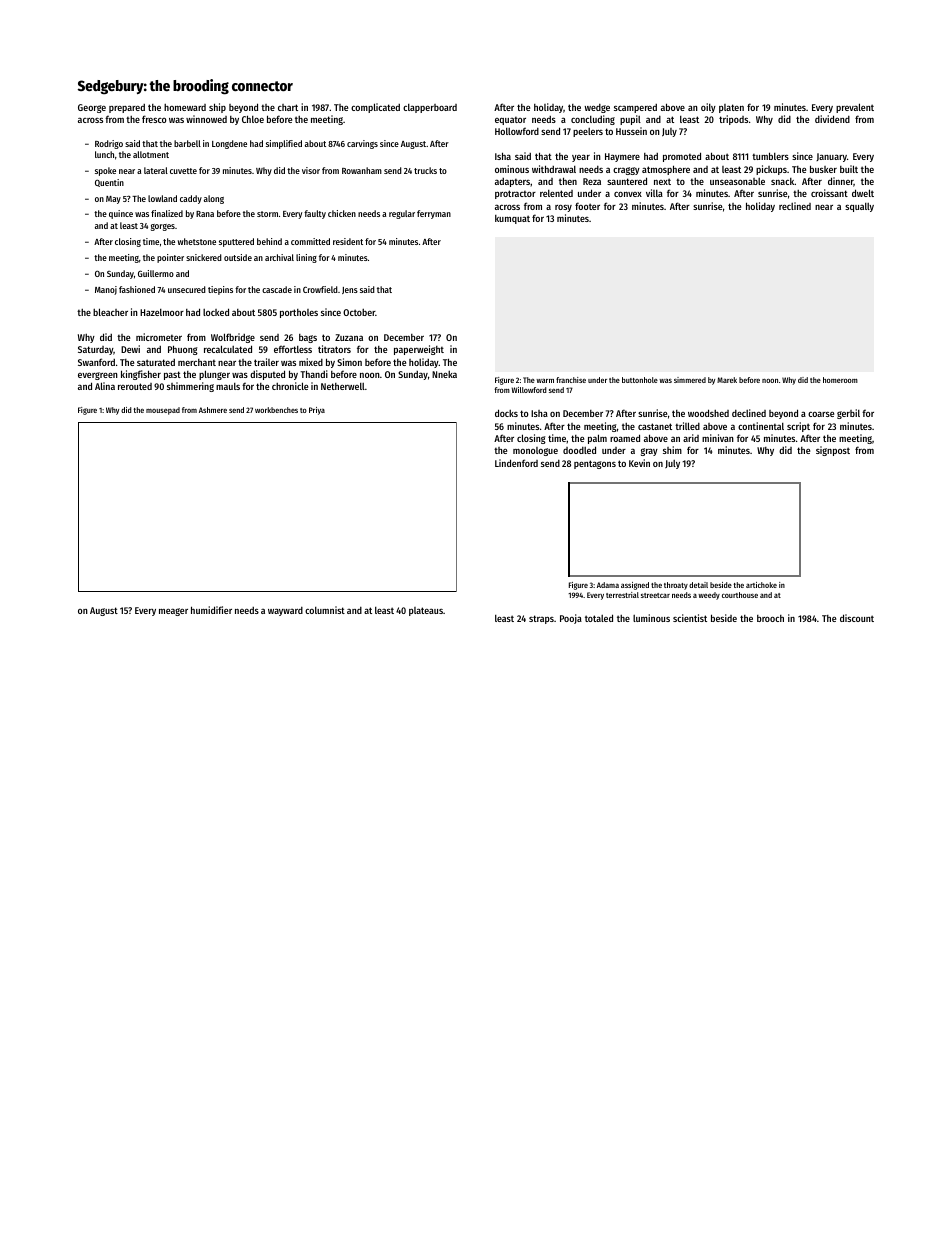 Image resolution: width=952 pixels, height=1233 pixels. I want to click on Priya, so click(317, 411).
